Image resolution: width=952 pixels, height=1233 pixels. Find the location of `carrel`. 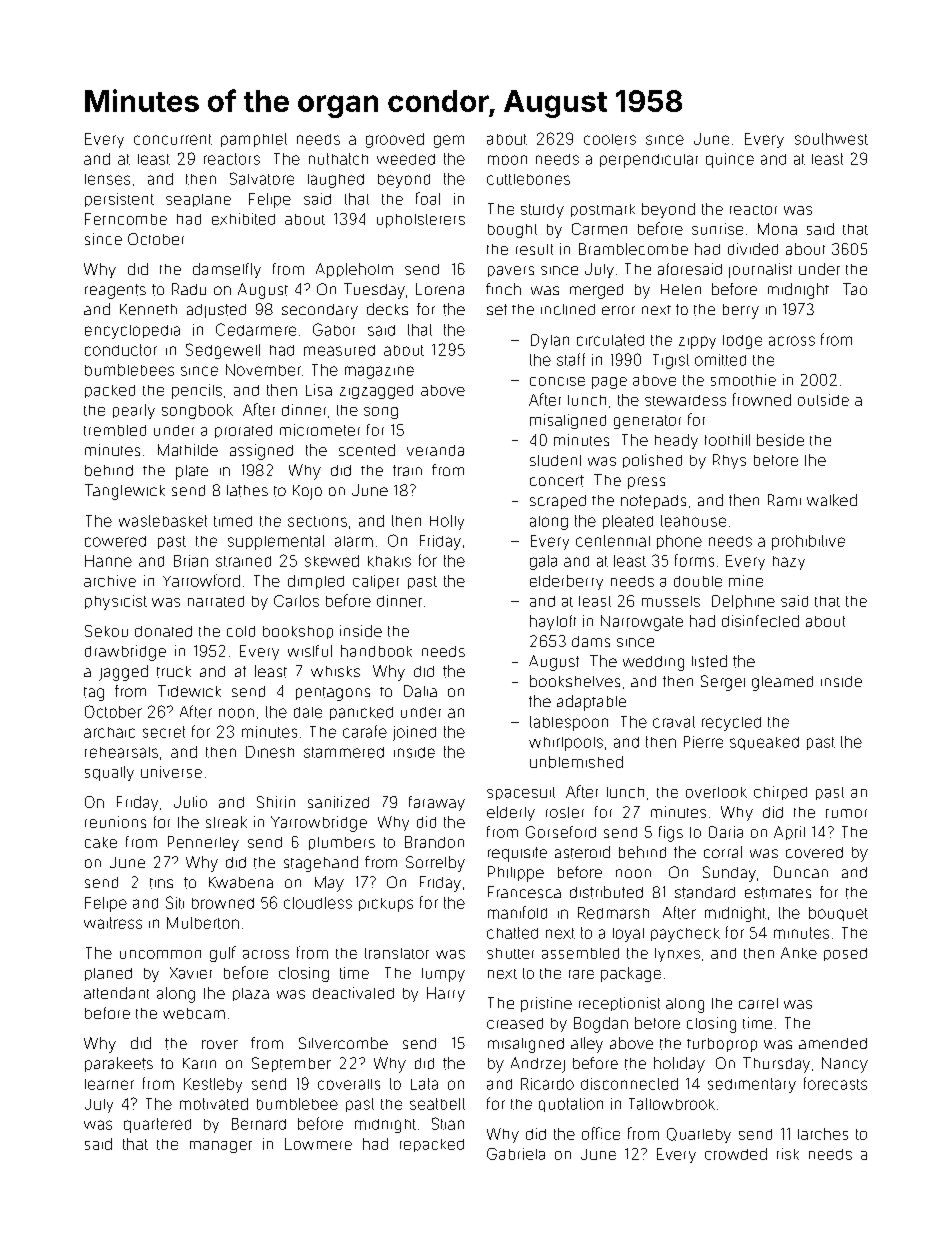

carrel is located at coordinates (758, 1003).
